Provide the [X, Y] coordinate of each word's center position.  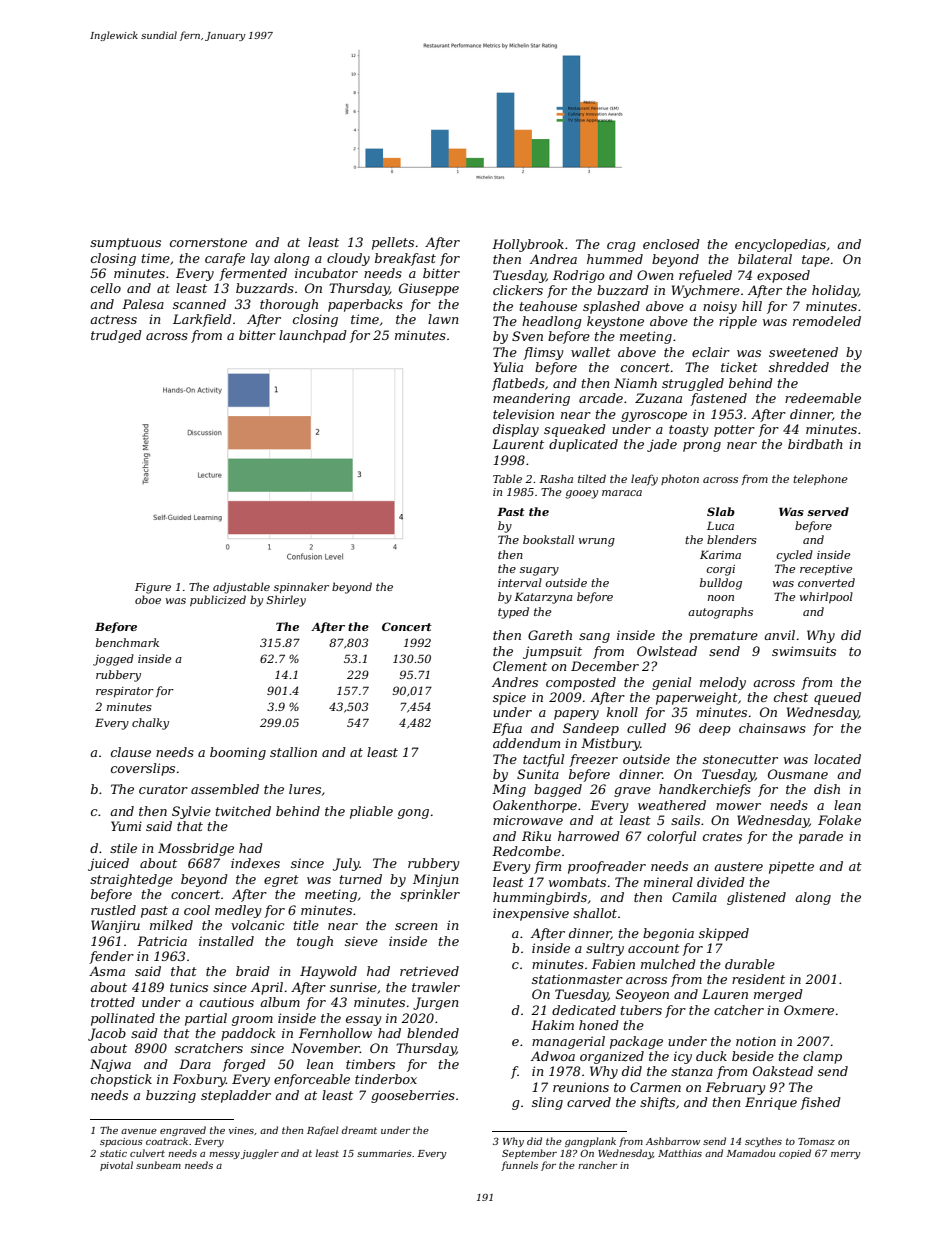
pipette [791, 867]
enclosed [671, 244]
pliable [371, 812]
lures [305, 789]
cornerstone [208, 242]
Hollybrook [528, 245]
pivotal [116, 1166]
